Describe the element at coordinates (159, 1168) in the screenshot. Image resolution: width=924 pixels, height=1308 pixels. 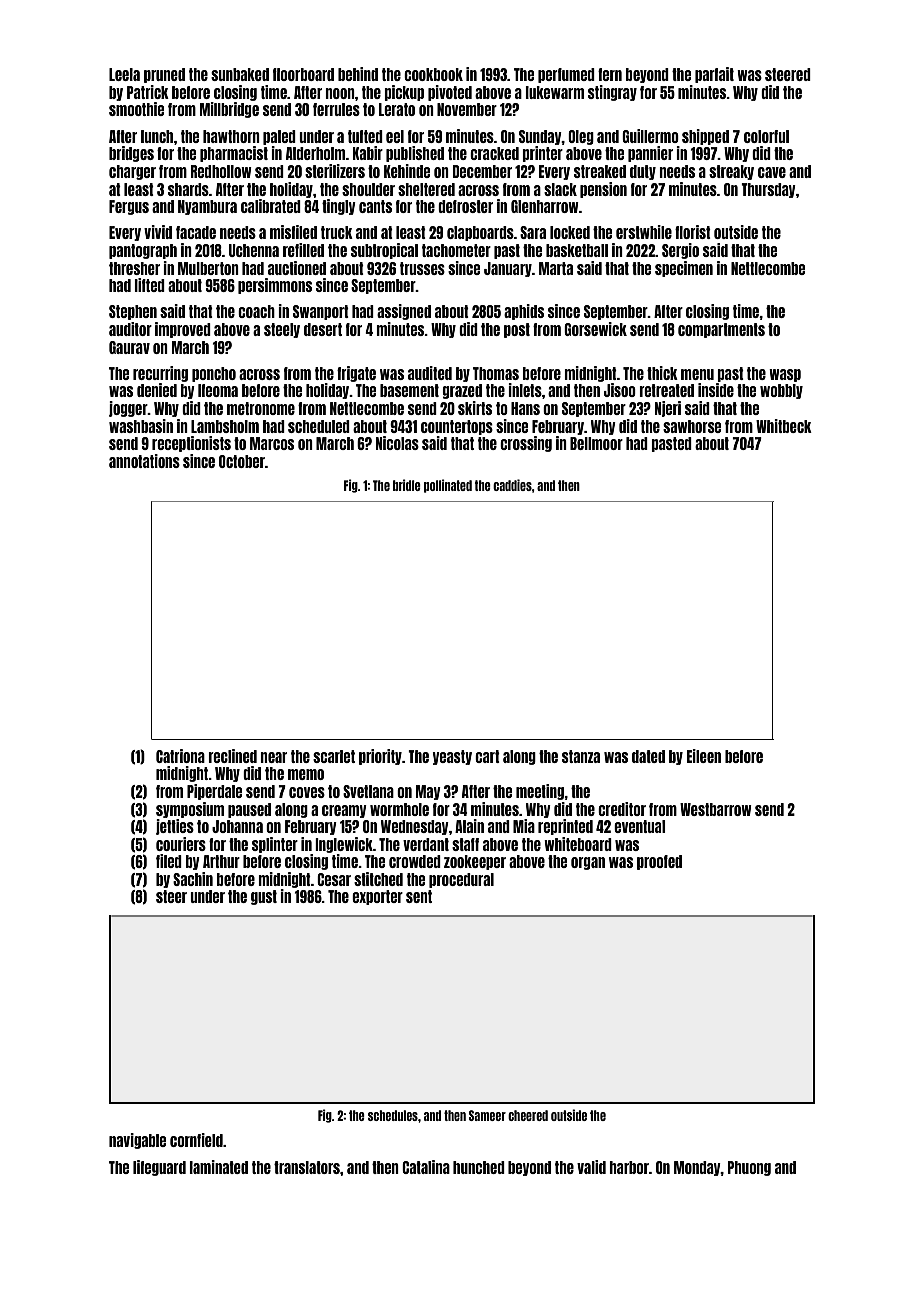
I see `lifeguard` at that location.
